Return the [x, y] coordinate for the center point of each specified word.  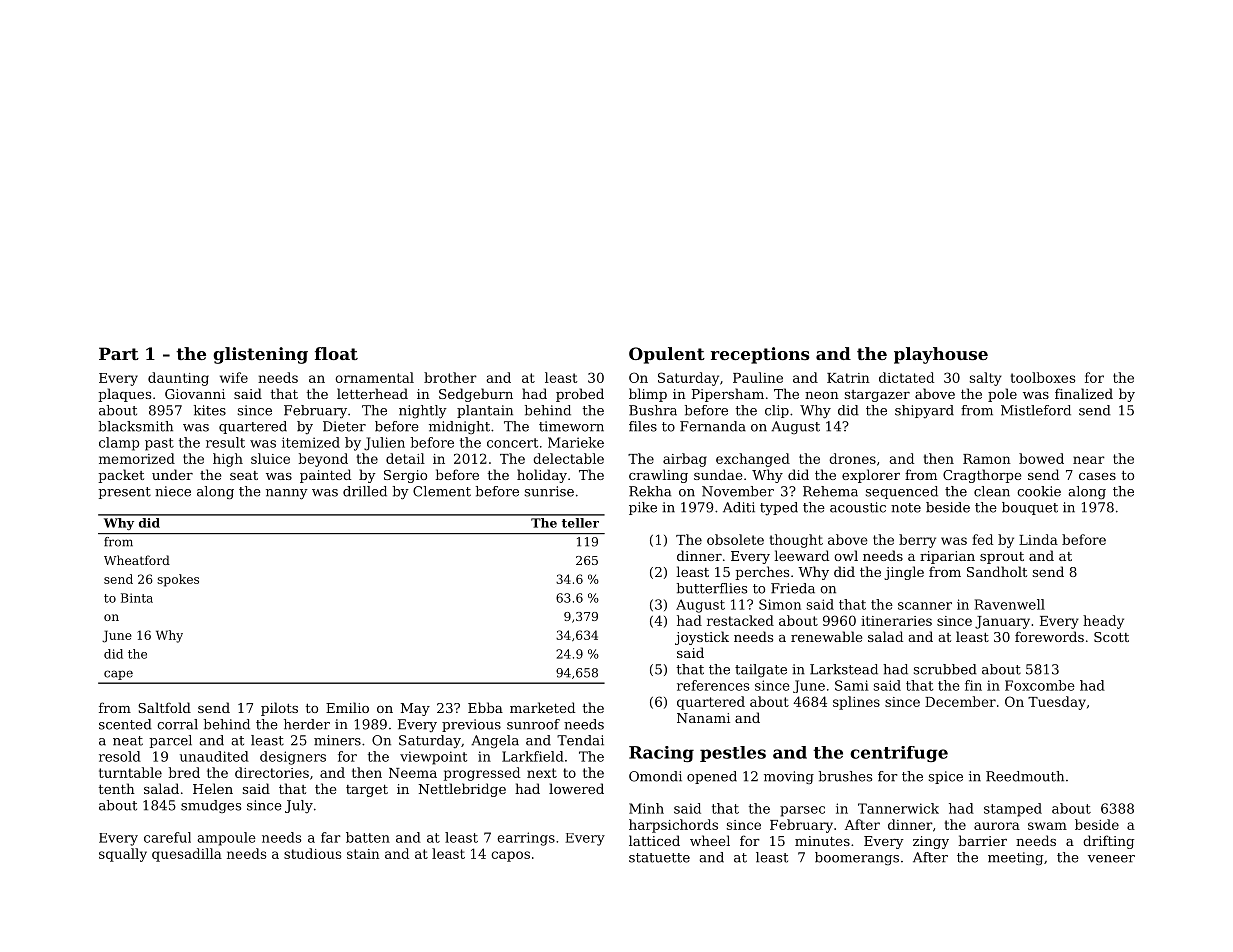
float [336, 353]
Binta [137, 598]
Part [119, 353]
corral [177, 724]
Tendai [580, 740]
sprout [1002, 558]
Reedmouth [1025, 776]
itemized [311, 442]
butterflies [712, 588]
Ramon [987, 459]
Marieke [576, 442]
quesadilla [187, 855]
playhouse [941, 355]
